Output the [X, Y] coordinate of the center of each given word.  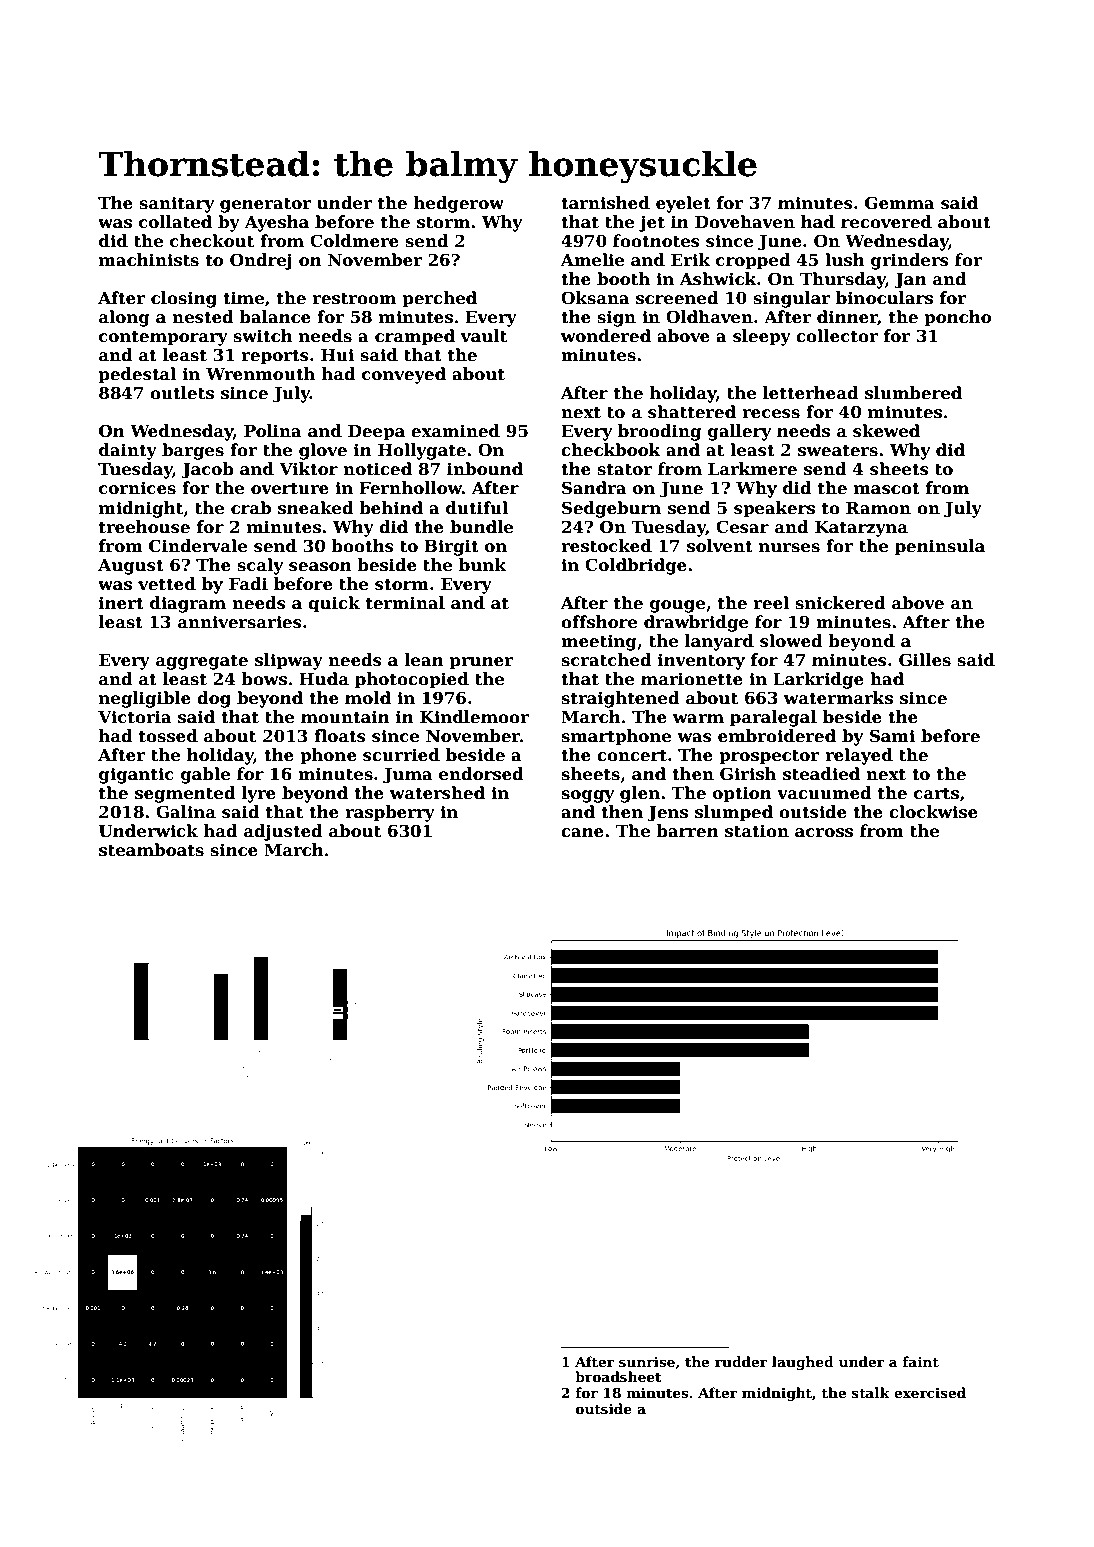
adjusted [283, 832]
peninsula [940, 547]
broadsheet [618, 1376]
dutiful [477, 508]
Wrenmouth [260, 374]
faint [920, 1361]
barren [687, 831]
